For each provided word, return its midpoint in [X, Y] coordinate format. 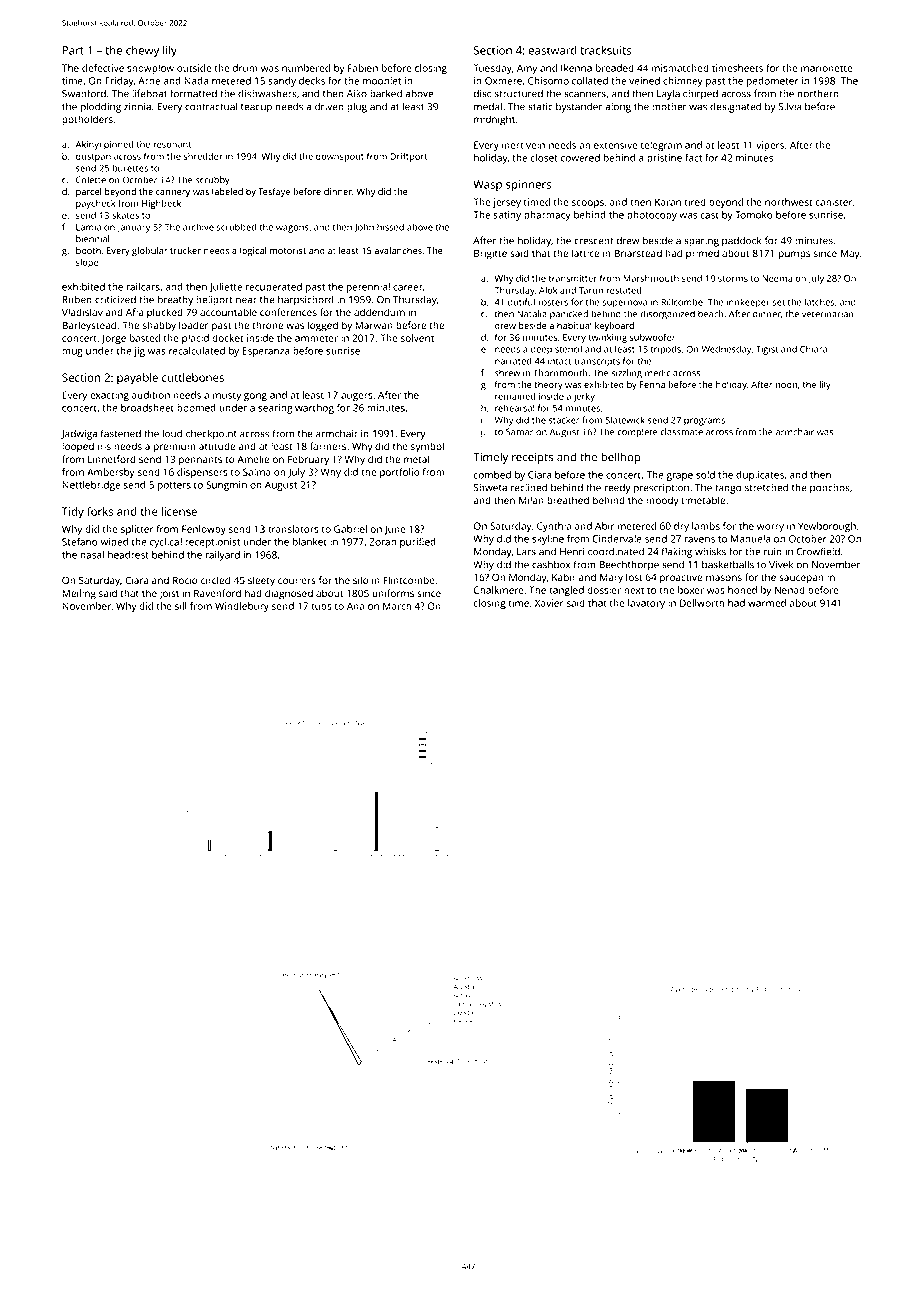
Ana [355, 606]
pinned [118, 145]
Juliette [225, 288]
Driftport [408, 157]
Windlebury [242, 607]
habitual [574, 325]
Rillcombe [682, 302]
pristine [664, 159]
